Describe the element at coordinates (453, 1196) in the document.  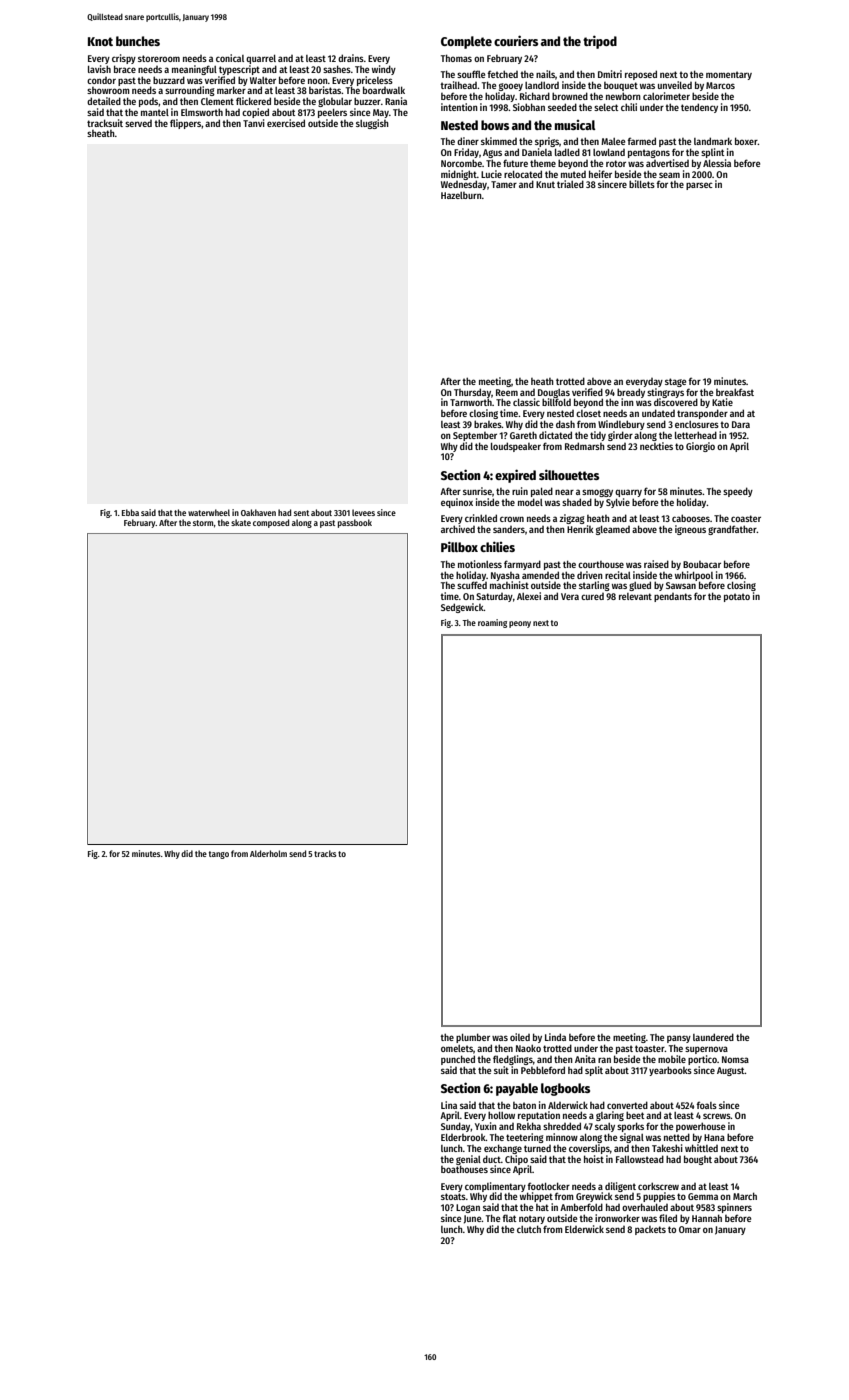
I see `stoats` at that location.
